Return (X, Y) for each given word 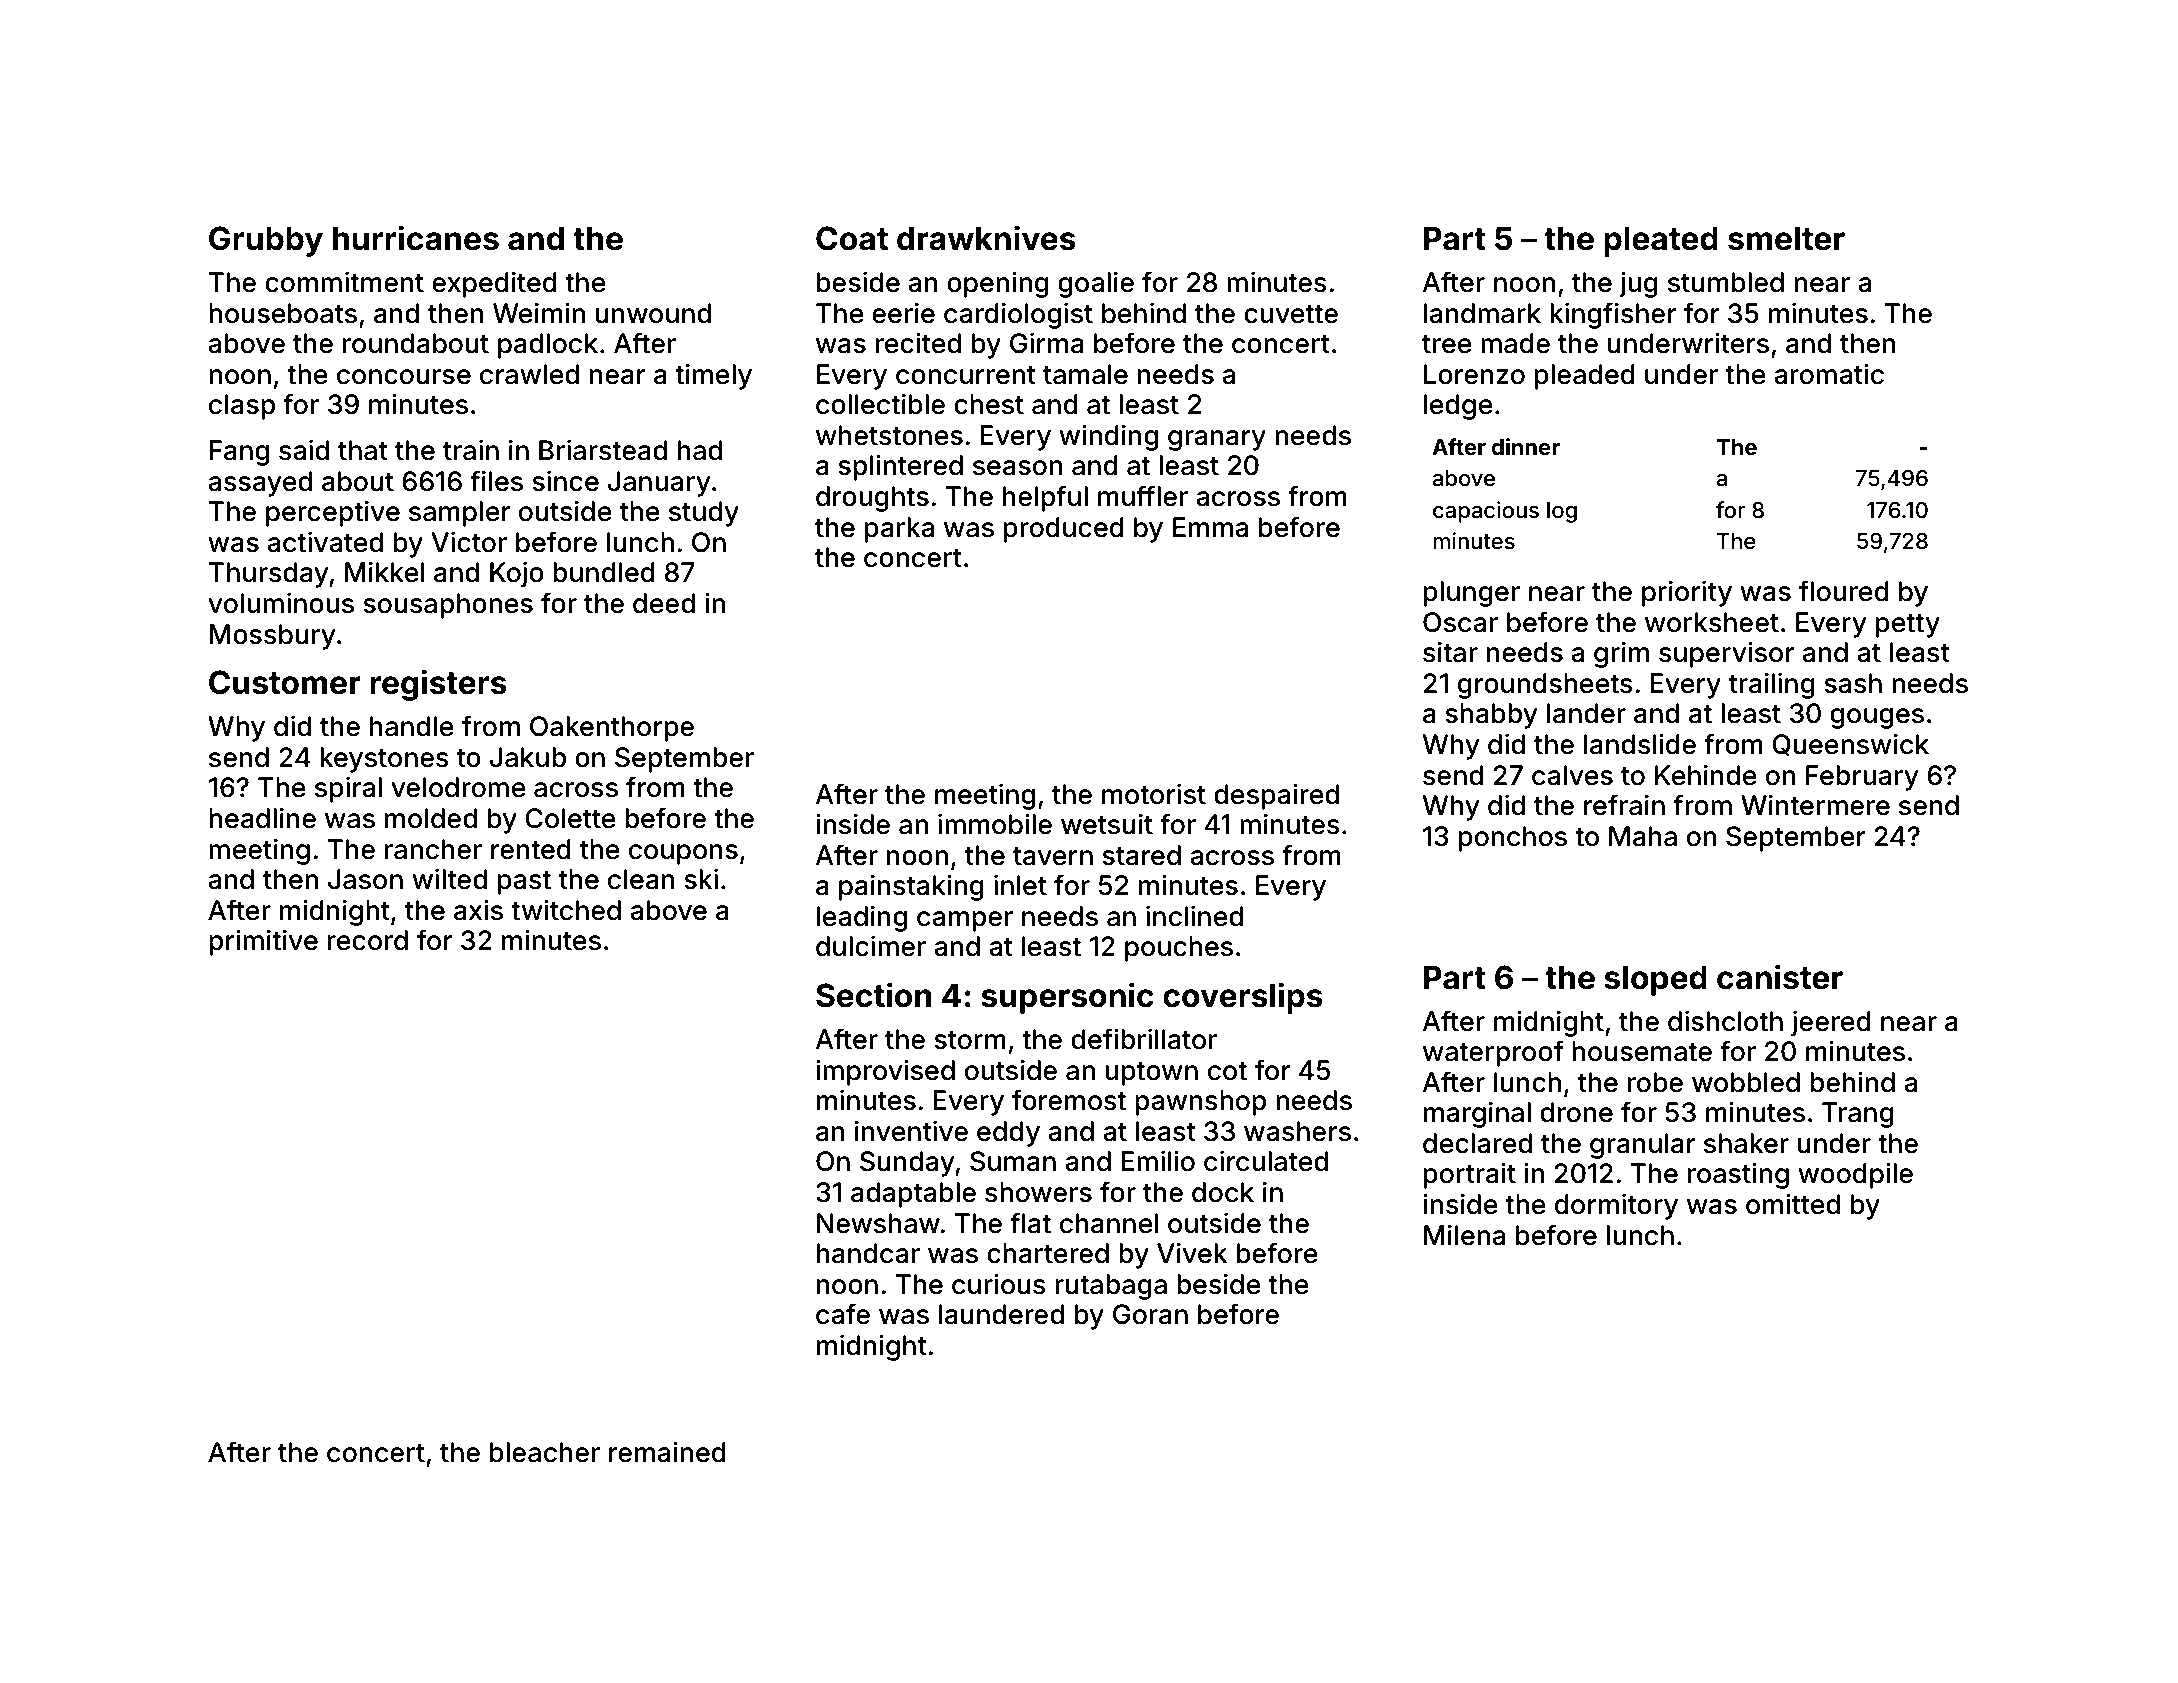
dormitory (1616, 1207)
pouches (1179, 949)
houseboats (283, 313)
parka (899, 530)
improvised (885, 1072)
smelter (1786, 239)
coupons (683, 854)
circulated (1266, 1161)
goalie (1096, 285)
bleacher (545, 1452)
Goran (1150, 1314)
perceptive (333, 514)
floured (1844, 591)
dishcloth (1725, 1021)
